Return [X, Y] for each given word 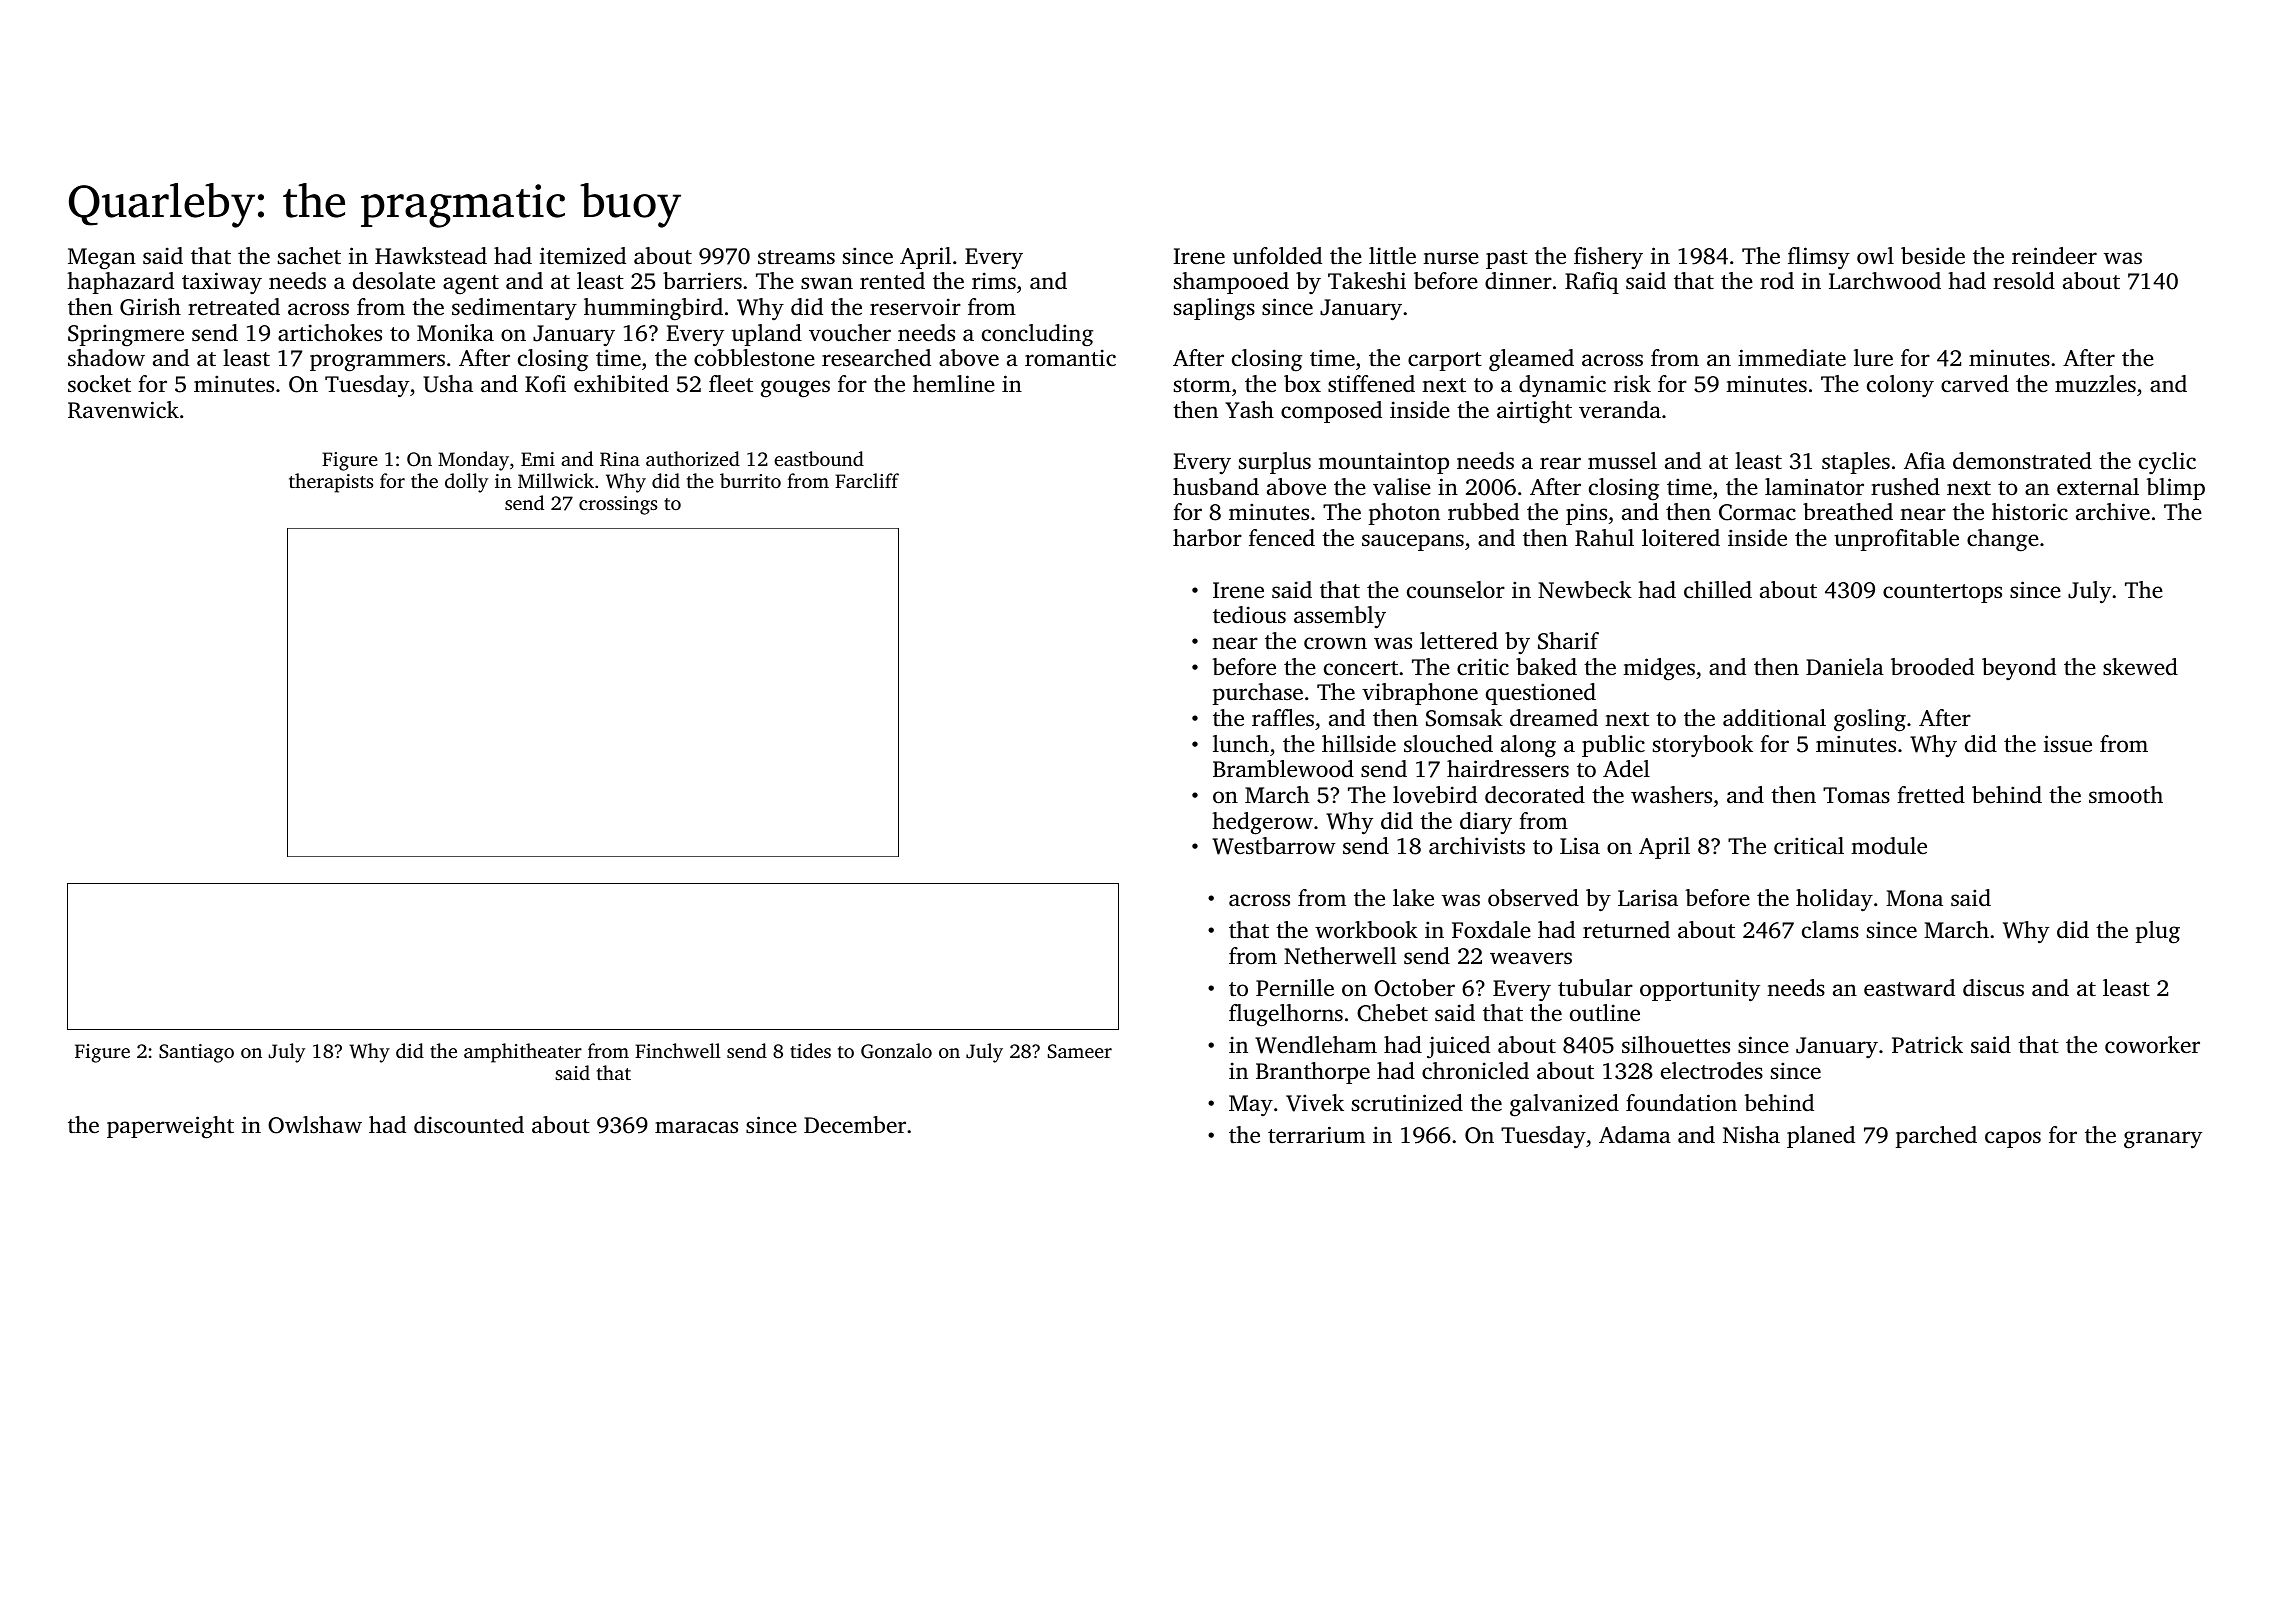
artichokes [330, 333]
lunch [1241, 744]
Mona [1914, 898]
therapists [331, 483]
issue [2068, 744]
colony [1900, 386]
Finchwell [678, 1050]
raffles [1283, 718]
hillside [1359, 744]
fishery [1608, 258]
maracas [696, 1127]
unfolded [1277, 256]
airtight [1534, 412]
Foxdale [1491, 929]
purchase [1258, 694]
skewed [2140, 667]
